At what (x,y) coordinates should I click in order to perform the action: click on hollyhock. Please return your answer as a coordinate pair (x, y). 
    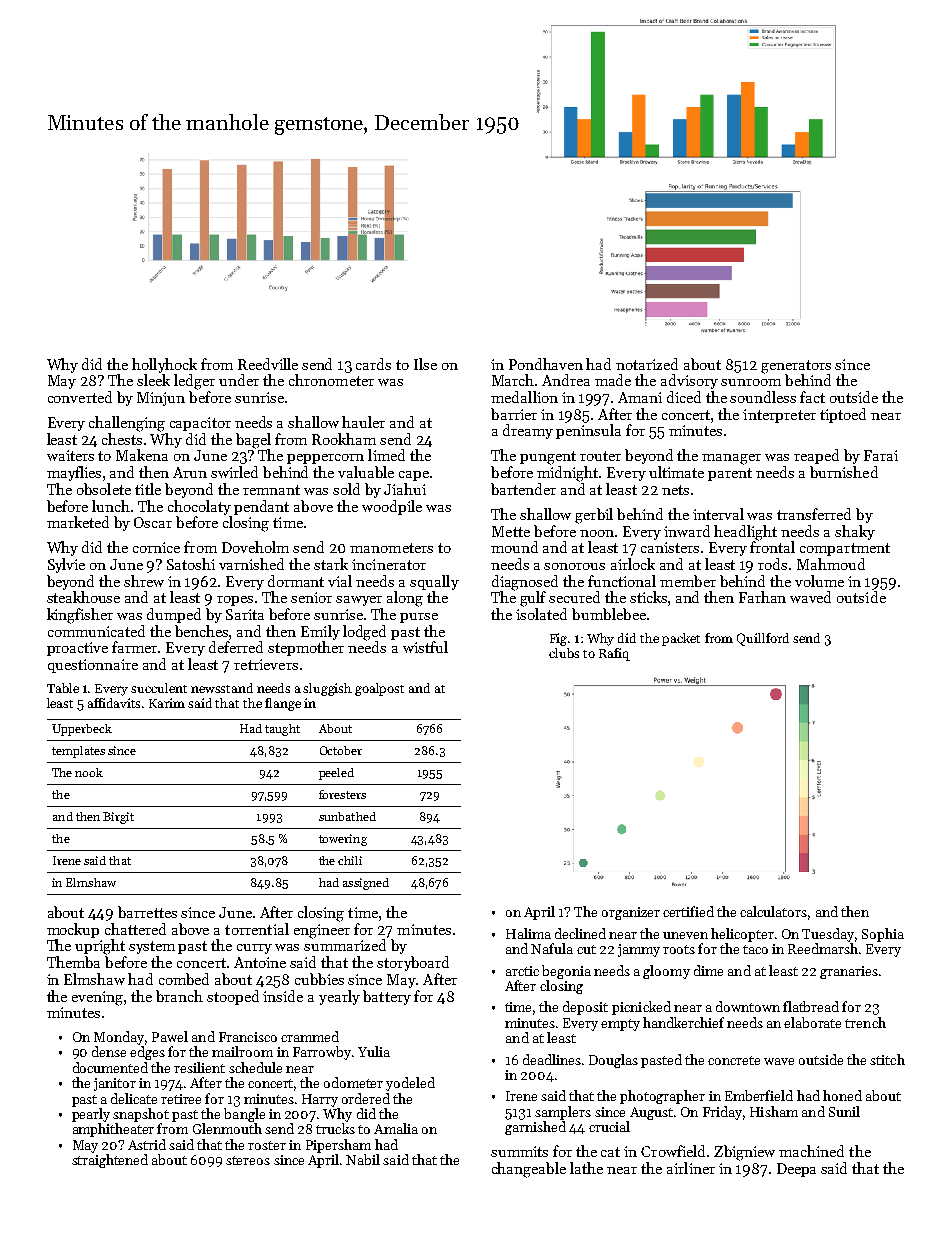
    Looking at the image, I should click on (164, 365).
